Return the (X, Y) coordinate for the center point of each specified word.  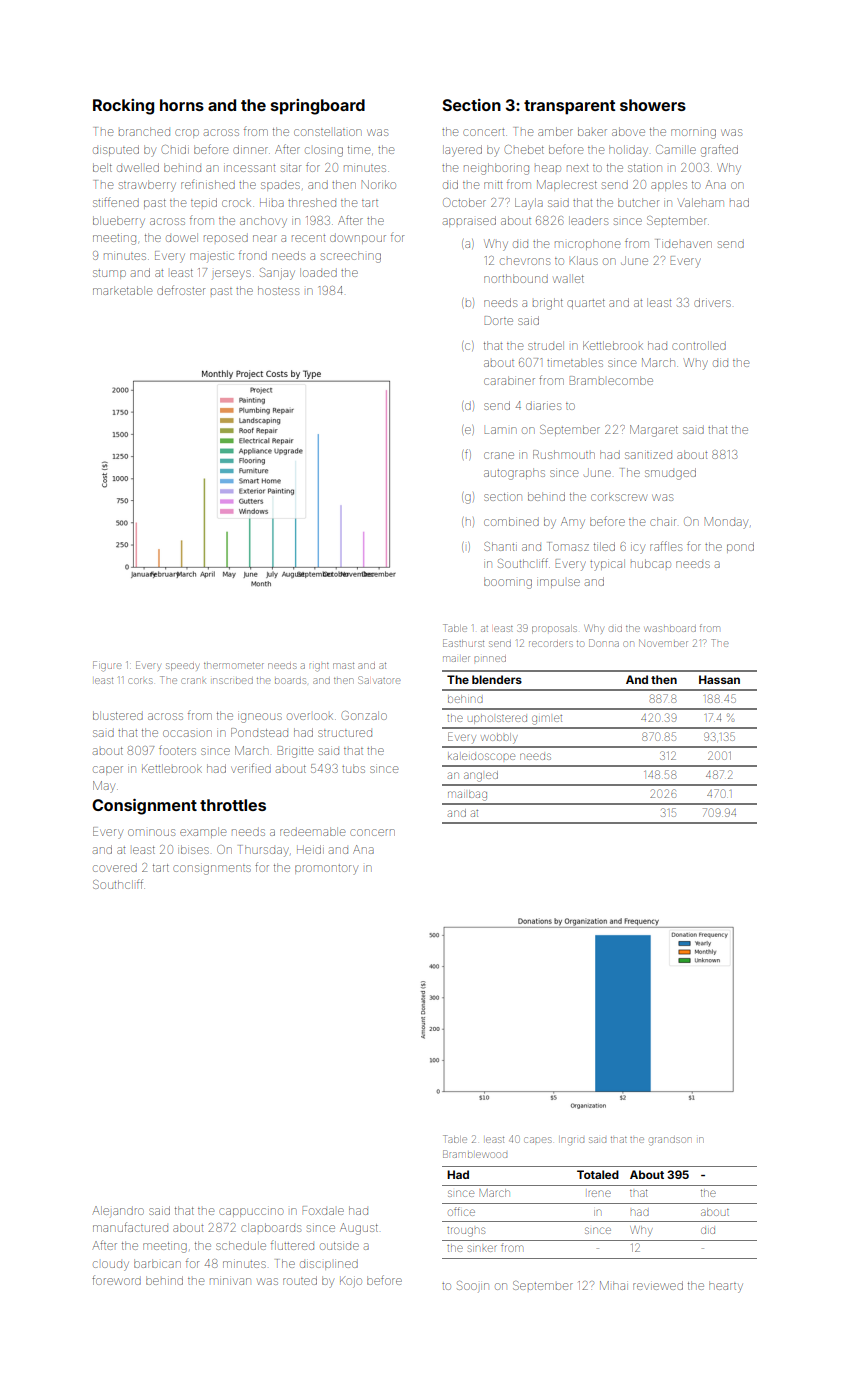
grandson (670, 1141)
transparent (569, 107)
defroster (181, 290)
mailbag (467, 795)
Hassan (719, 679)
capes (538, 1140)
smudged (670, 474)
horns (182, 105)
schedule (241, 1245)
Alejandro (118, 1210)
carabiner (509, 380)
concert (483, 132)
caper (108, 770)
